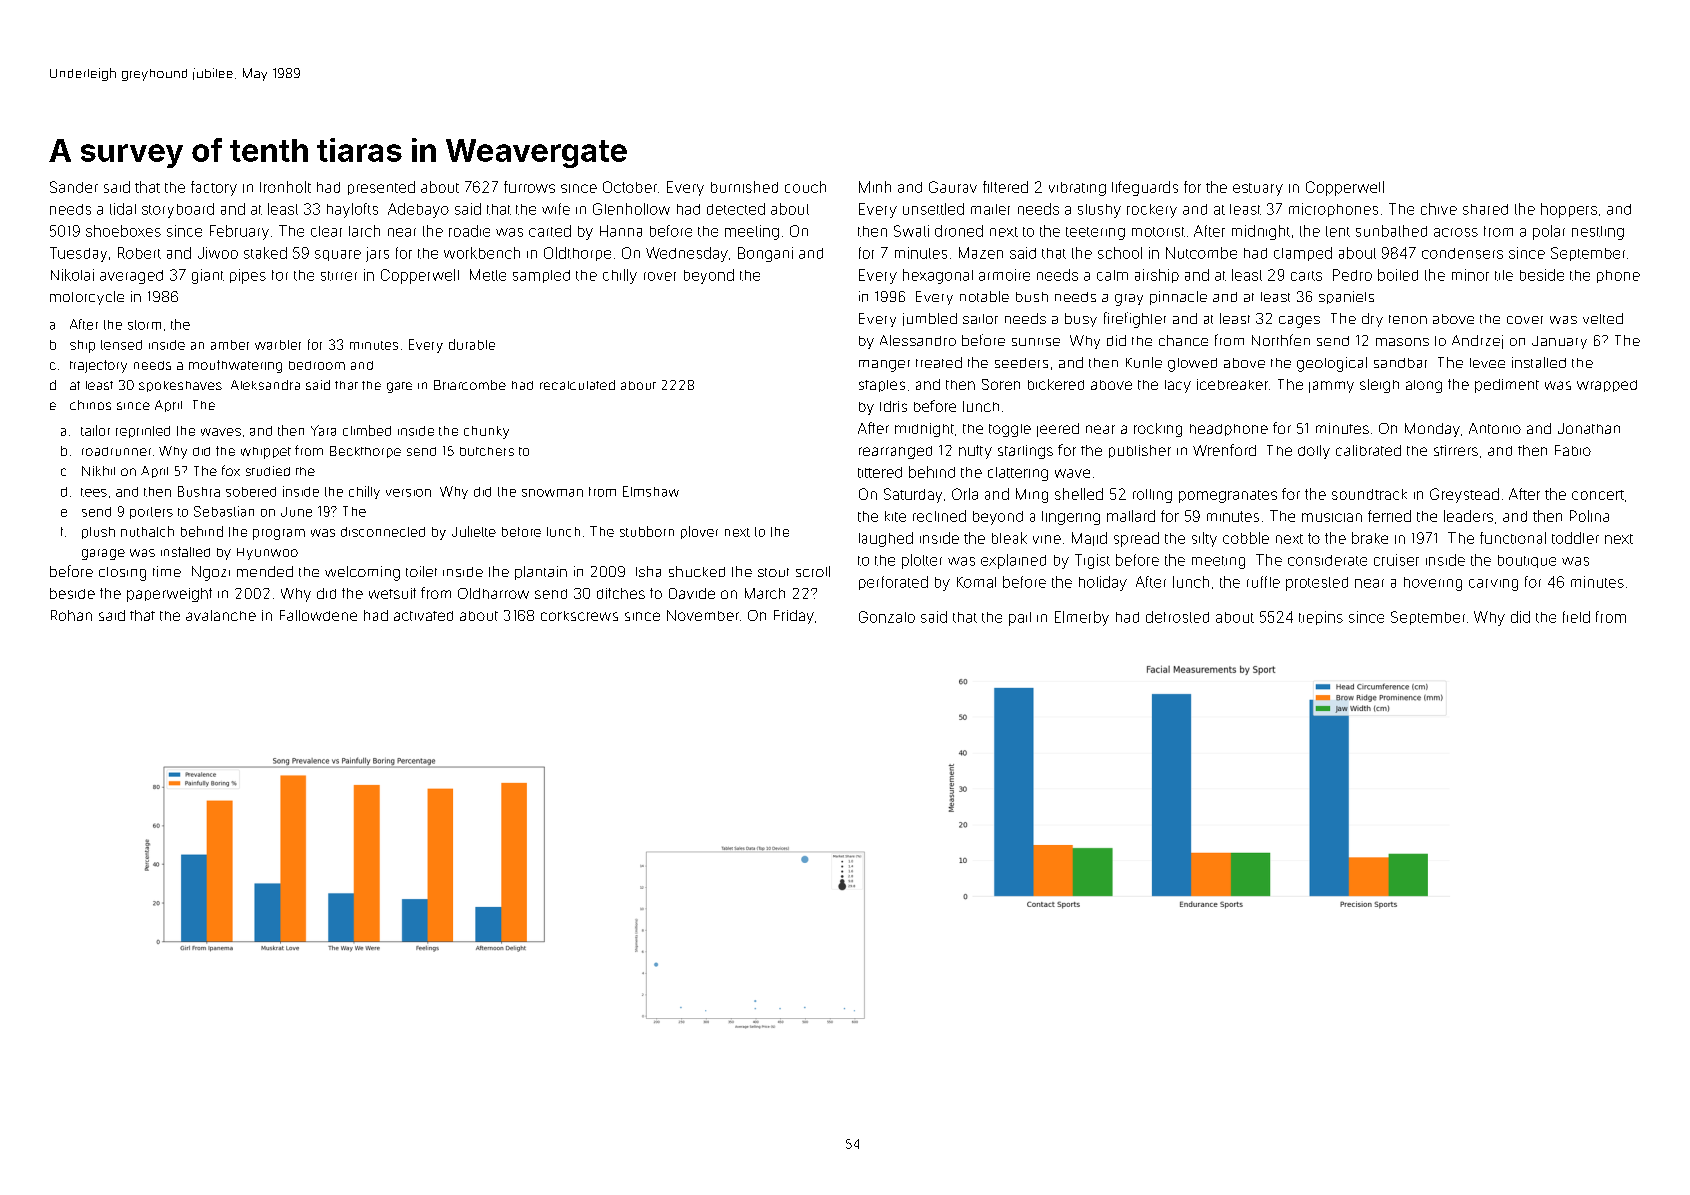  What do you see at coordinates (1493, 585) in the image?
I see `carving` at bounding box center [1493, 585].
